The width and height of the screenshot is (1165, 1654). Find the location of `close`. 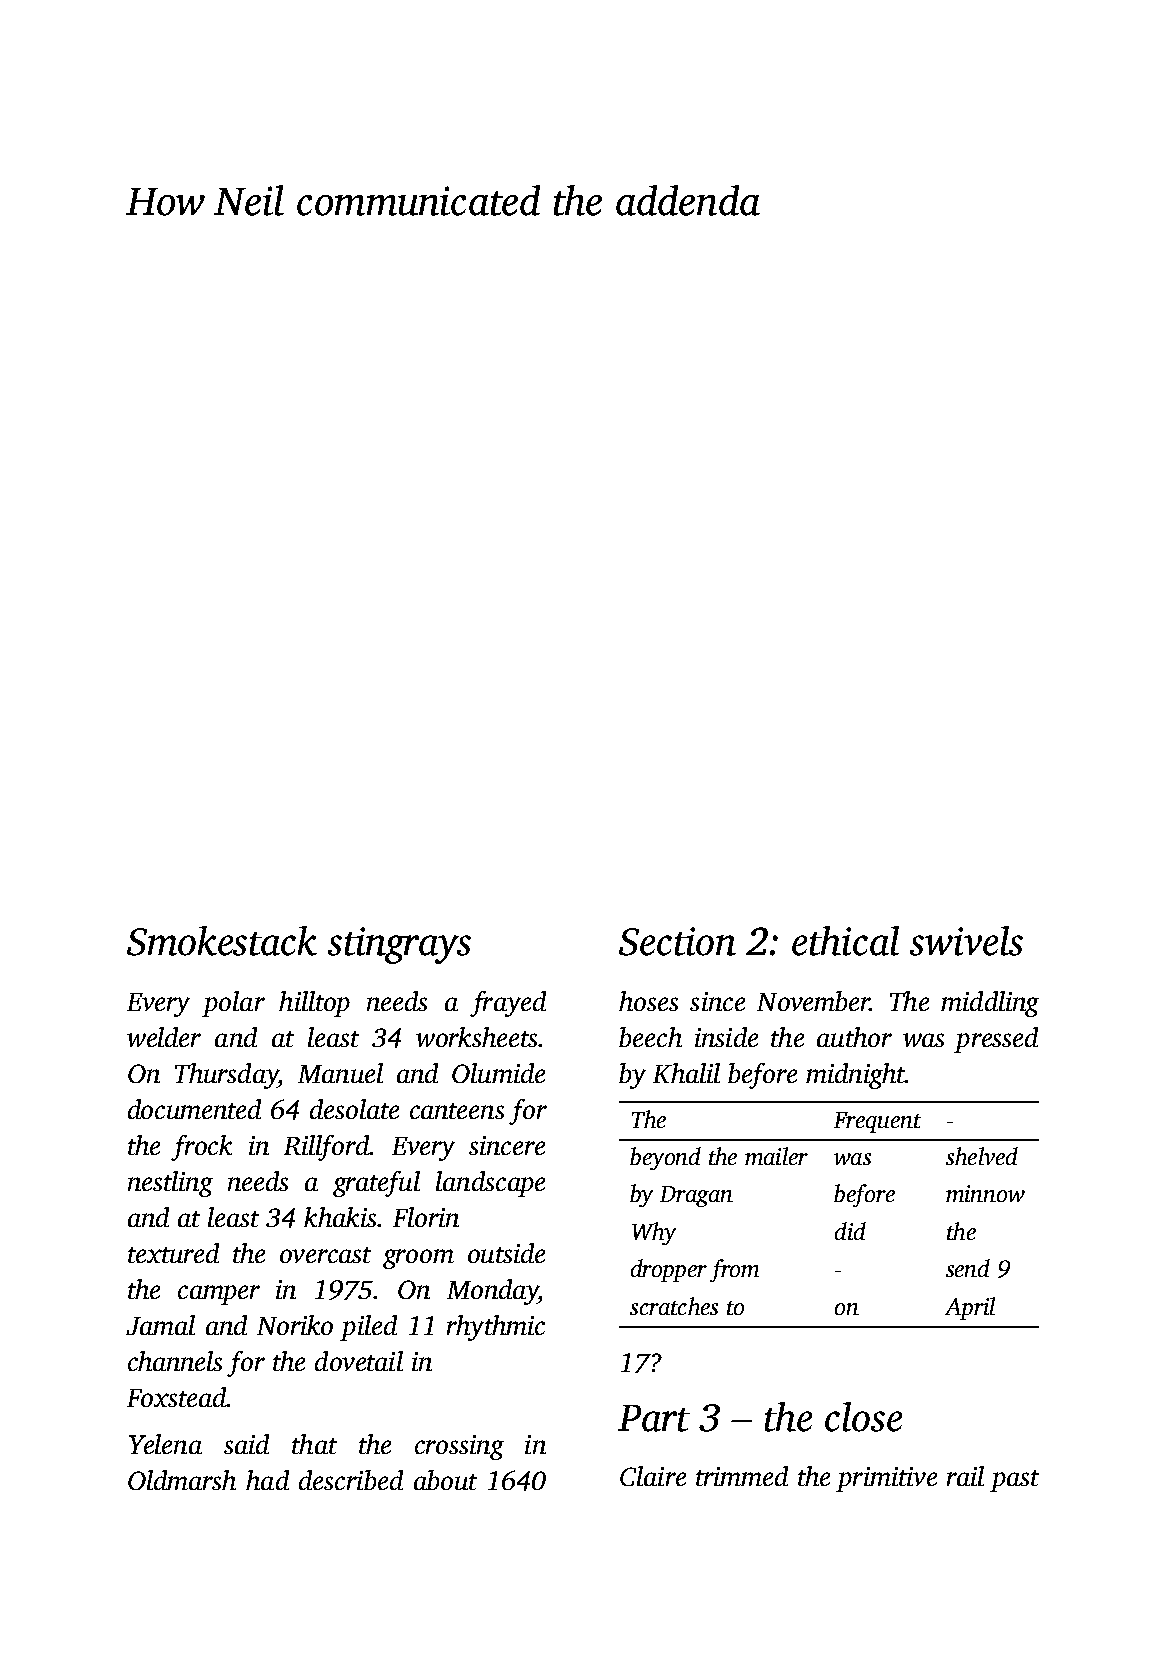

close is located at coordinates (863, 1417).
